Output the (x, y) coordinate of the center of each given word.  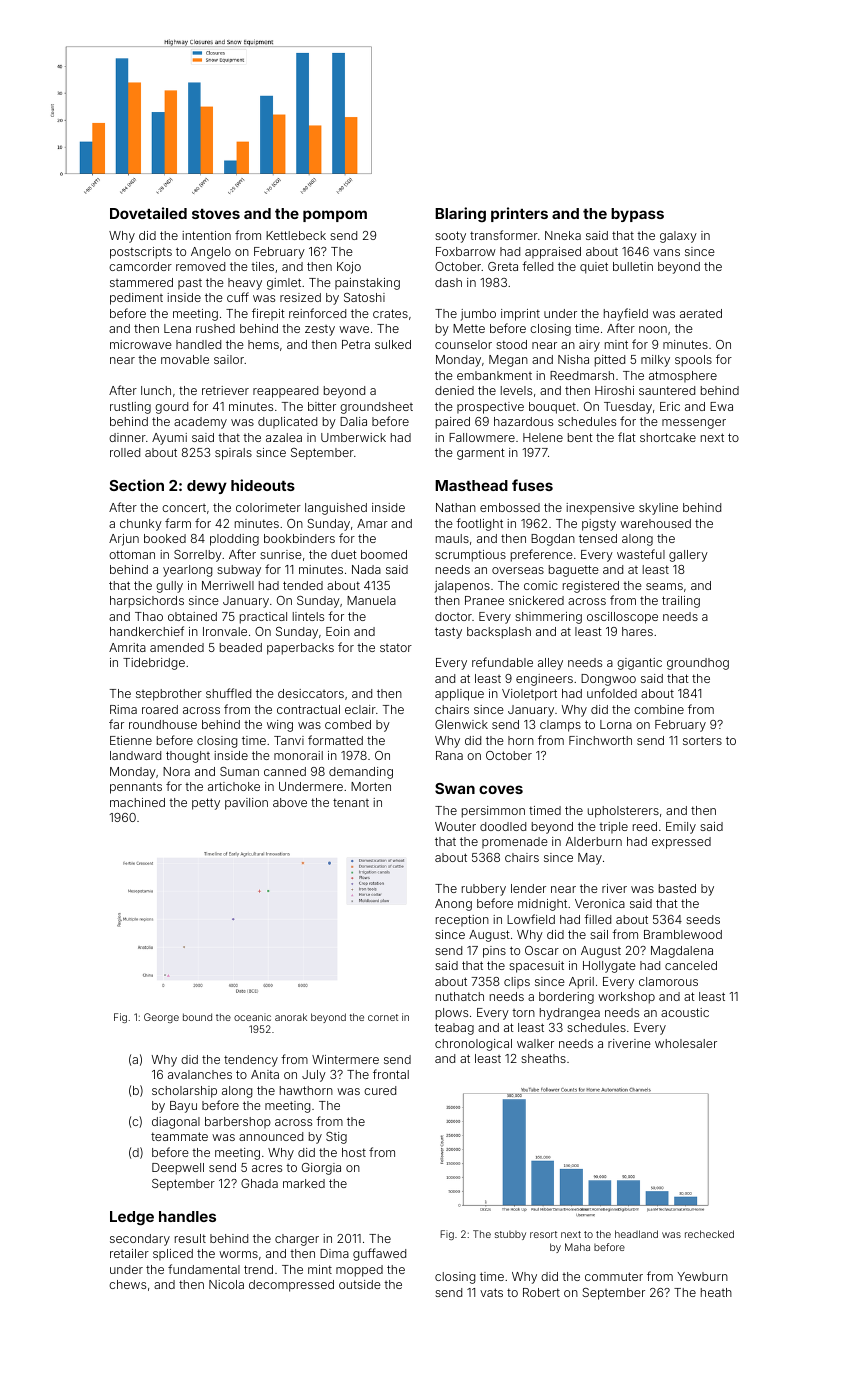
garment (481, 454)
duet (344, 554)
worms (238, 1254)
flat (627, 437)
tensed (598, 538)
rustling (130, 408)
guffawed (379, 1254)
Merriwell (228, 585)
